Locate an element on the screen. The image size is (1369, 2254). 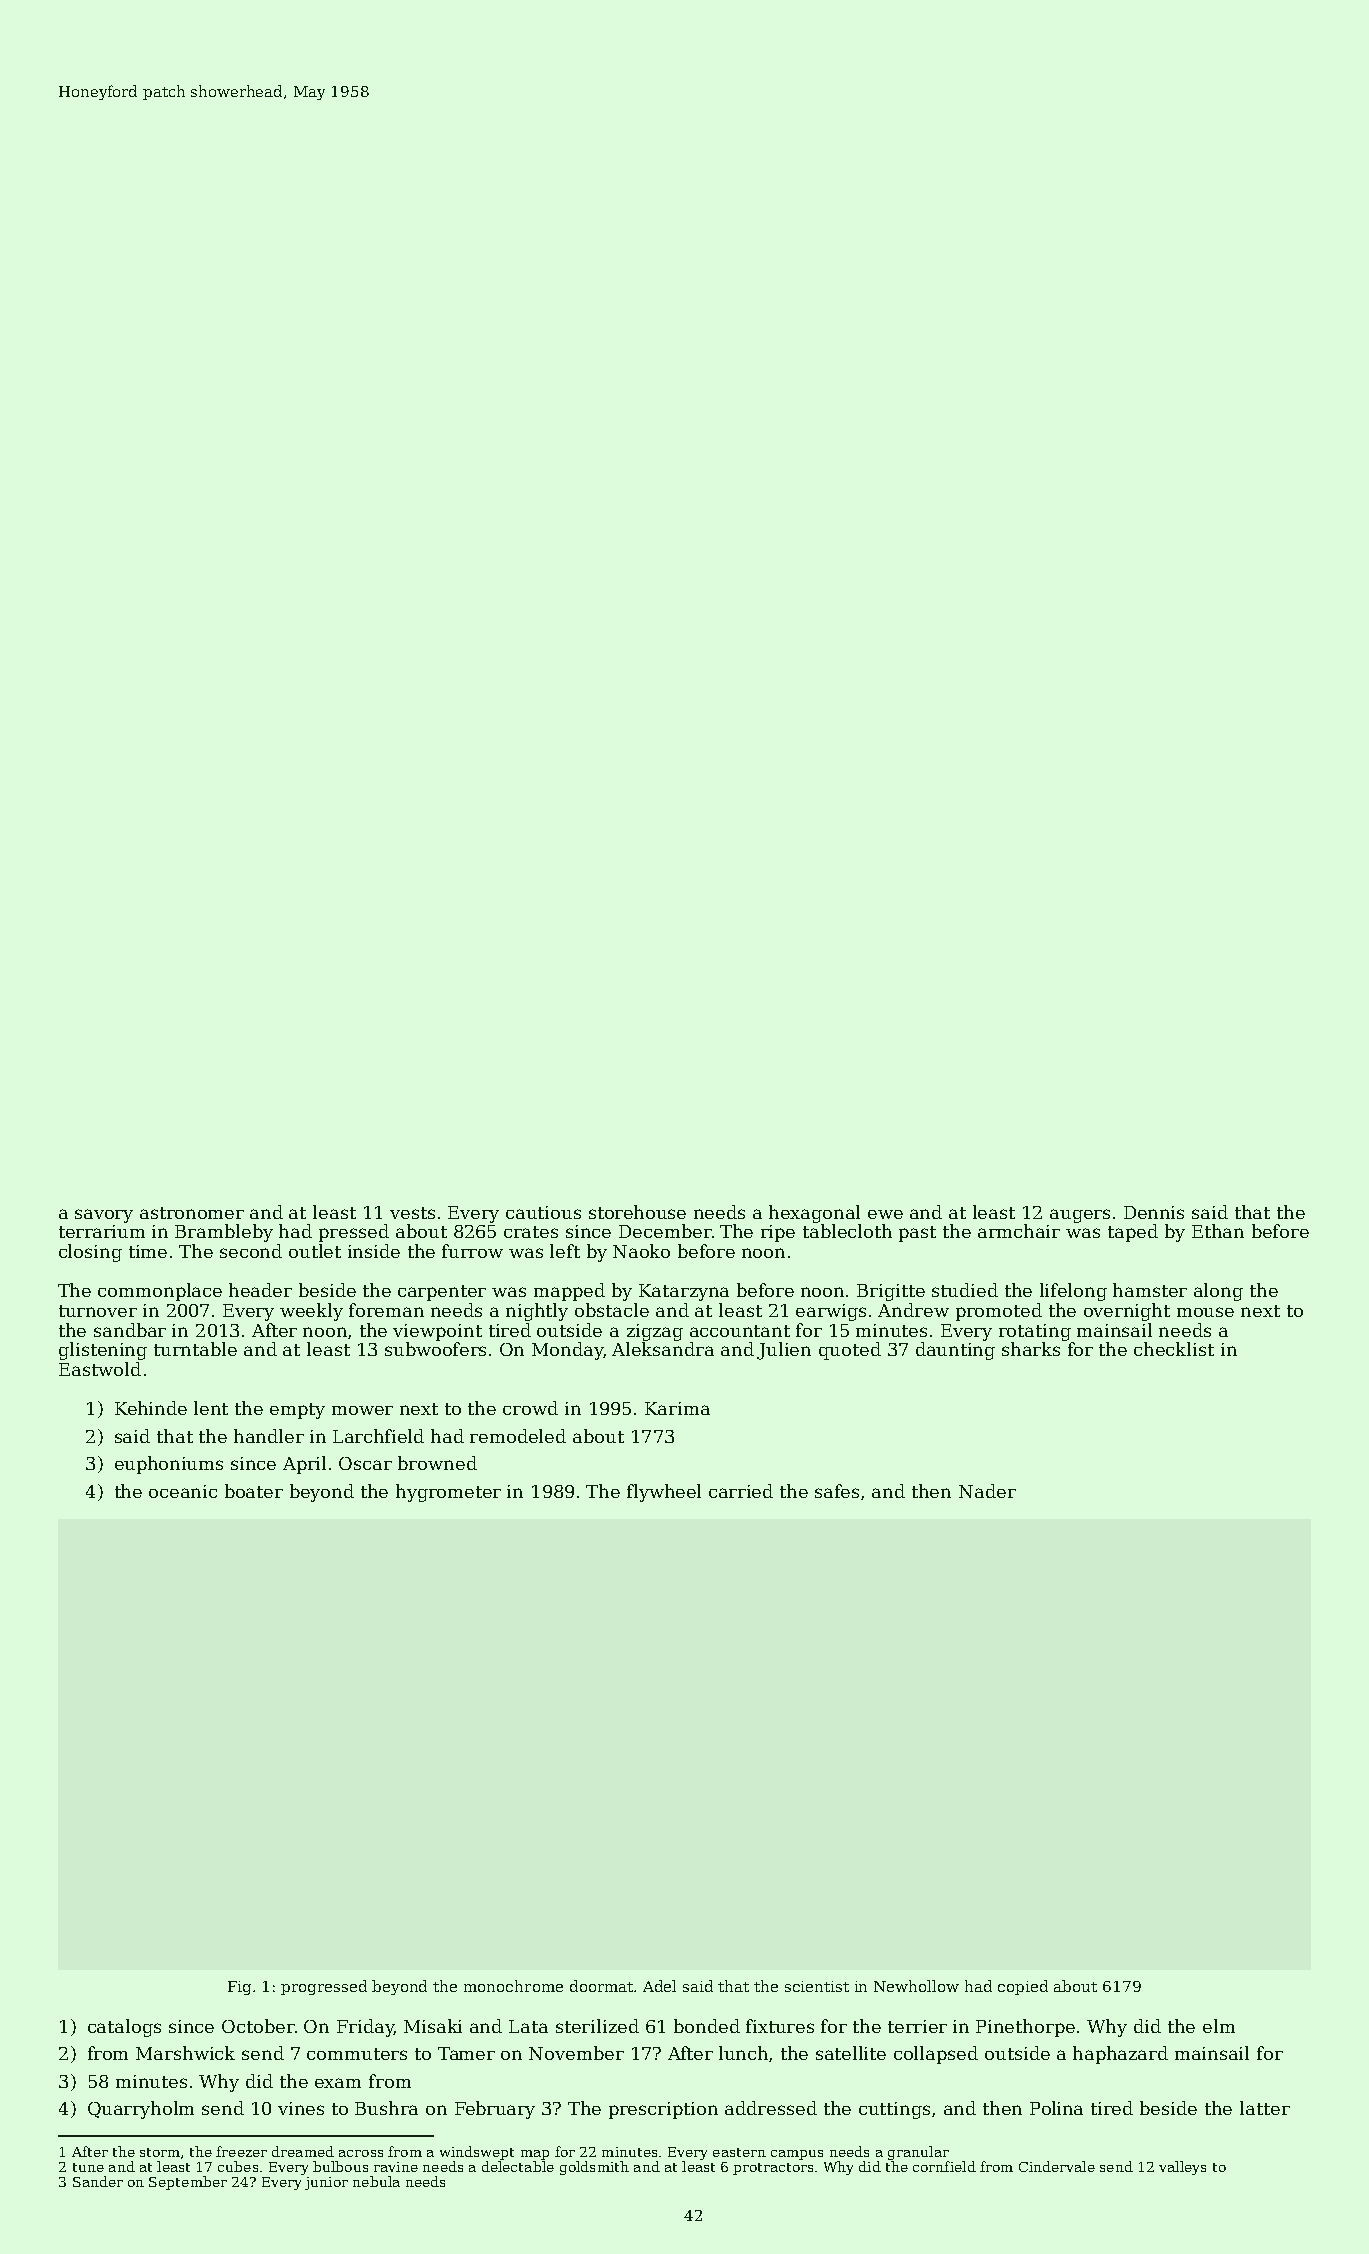
augers is located at coordinates (1080, 1216).
